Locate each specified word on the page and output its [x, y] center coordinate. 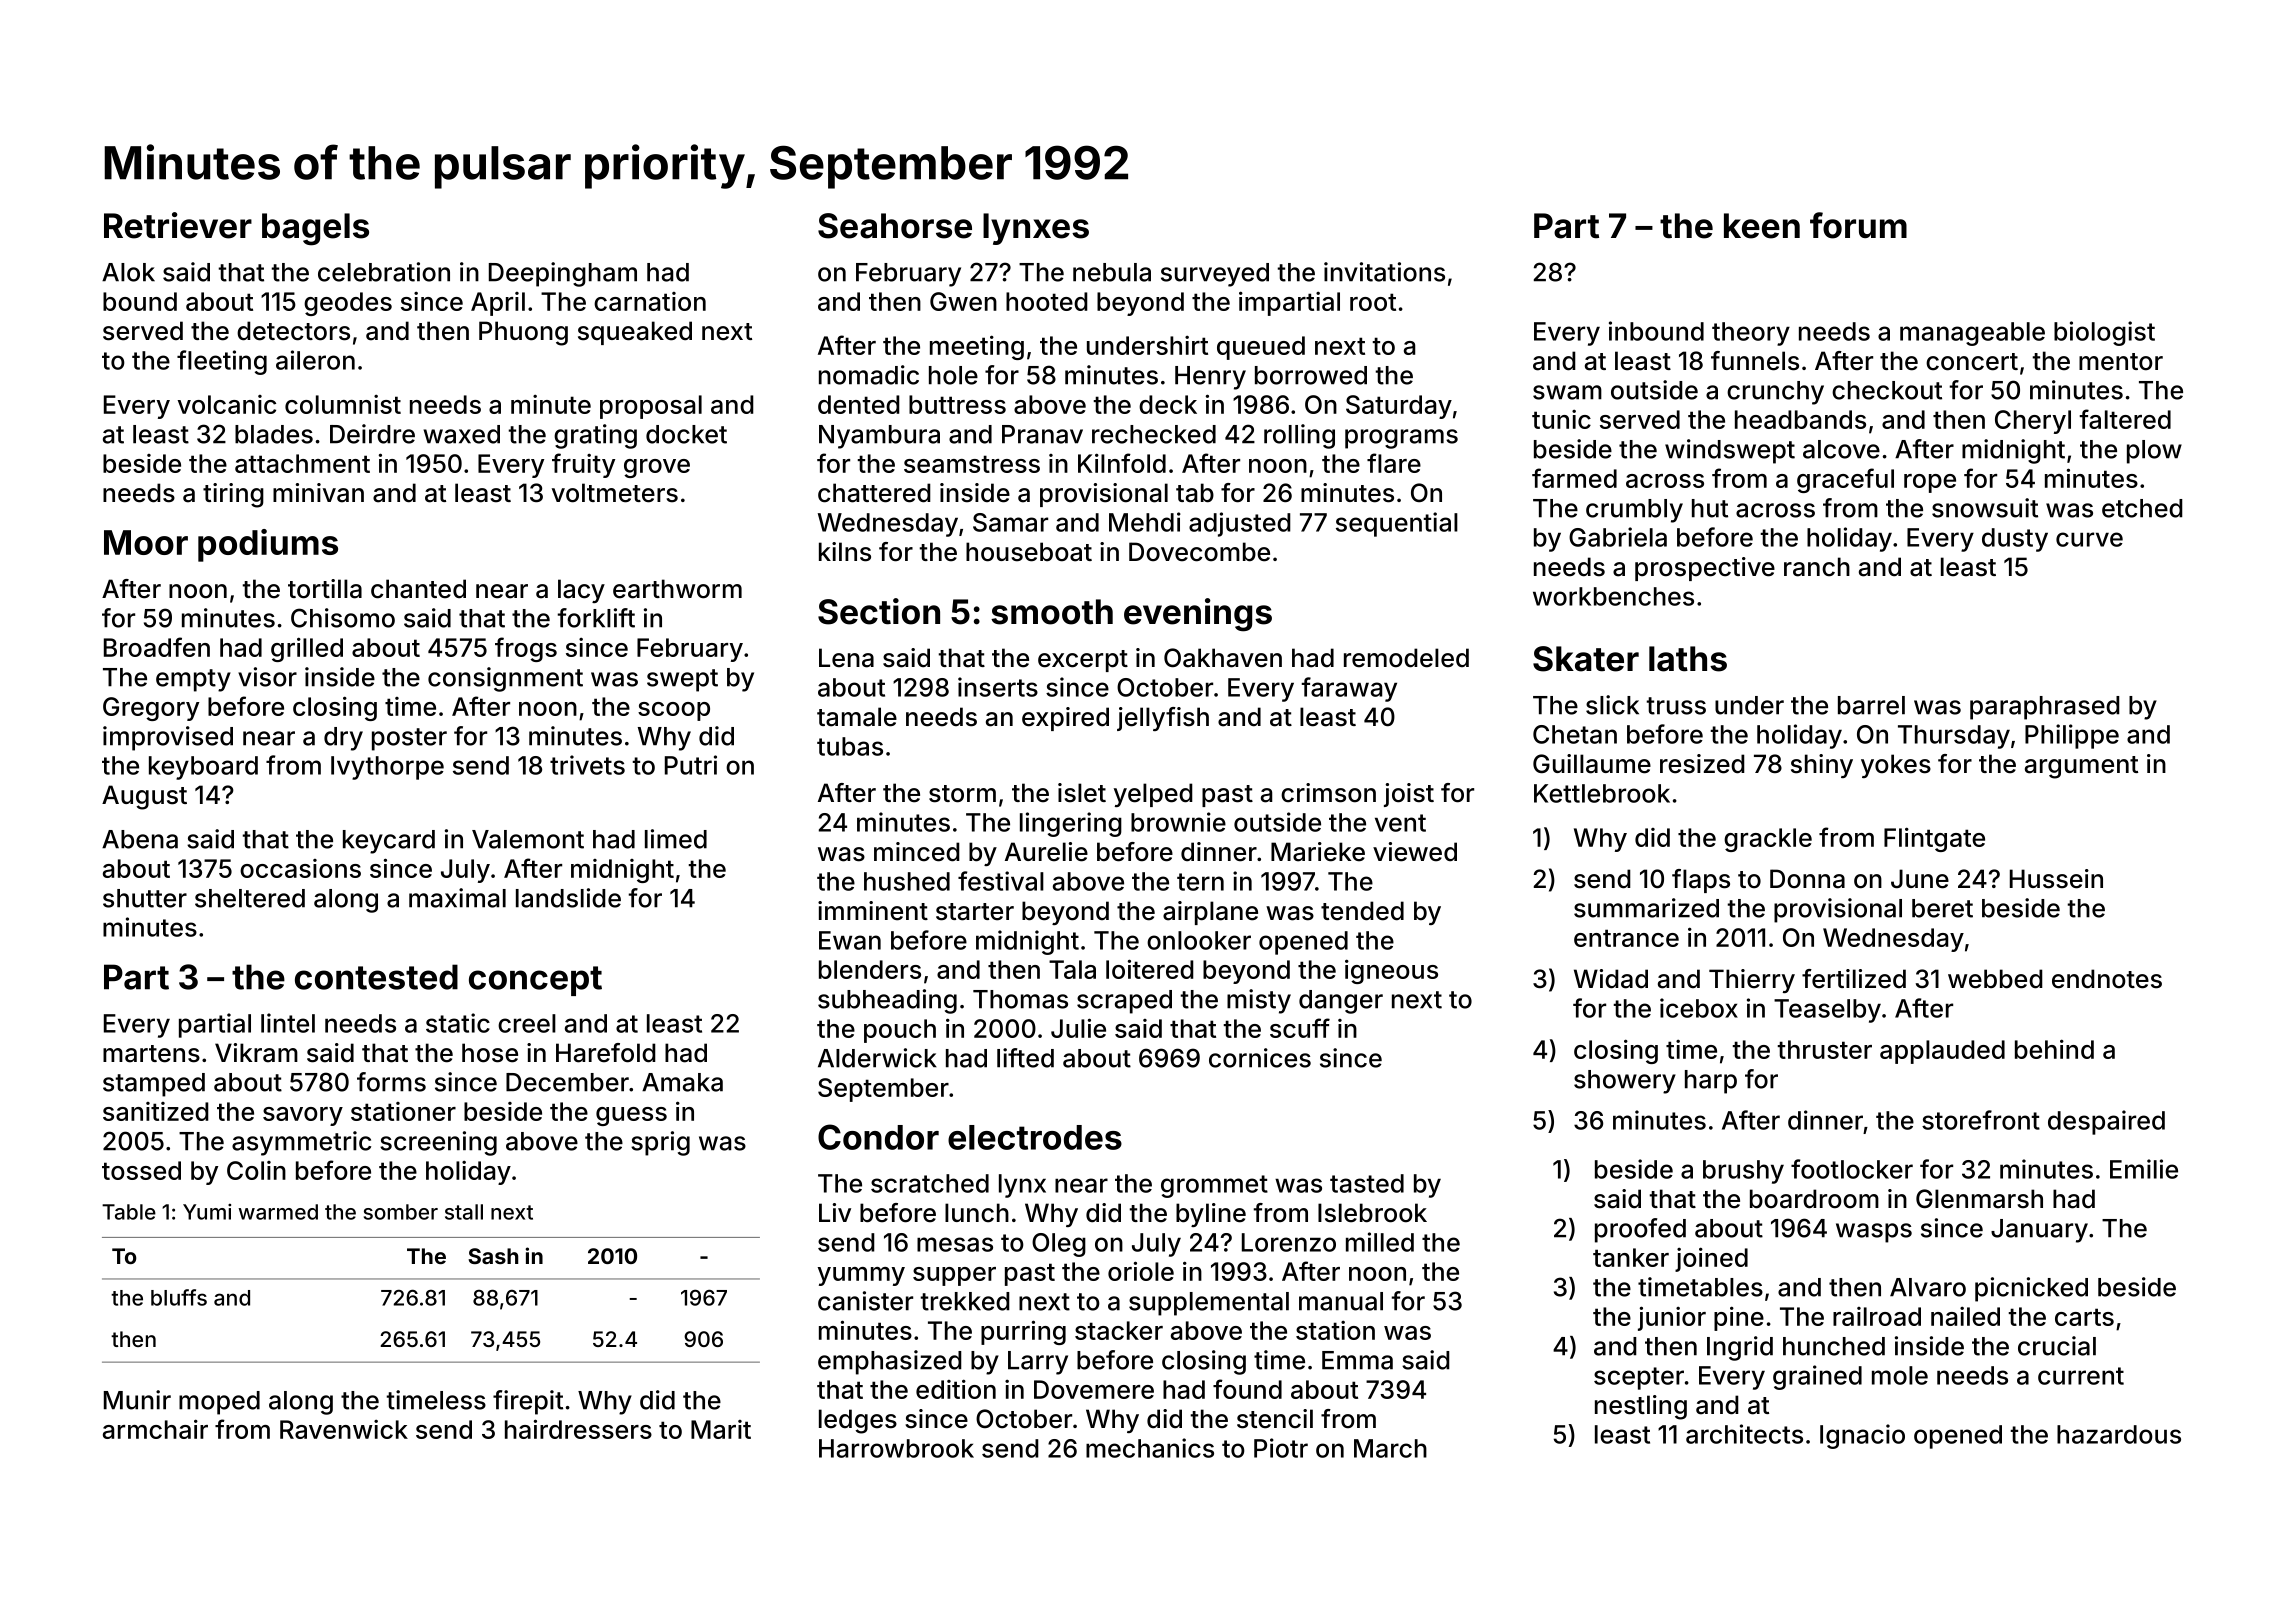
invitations [1384, 272]
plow [2154, 452]
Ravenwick [344, 1429]
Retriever [178, 225]
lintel [288, 1023]
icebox [1699, 1008]
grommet [1214, 1186]
